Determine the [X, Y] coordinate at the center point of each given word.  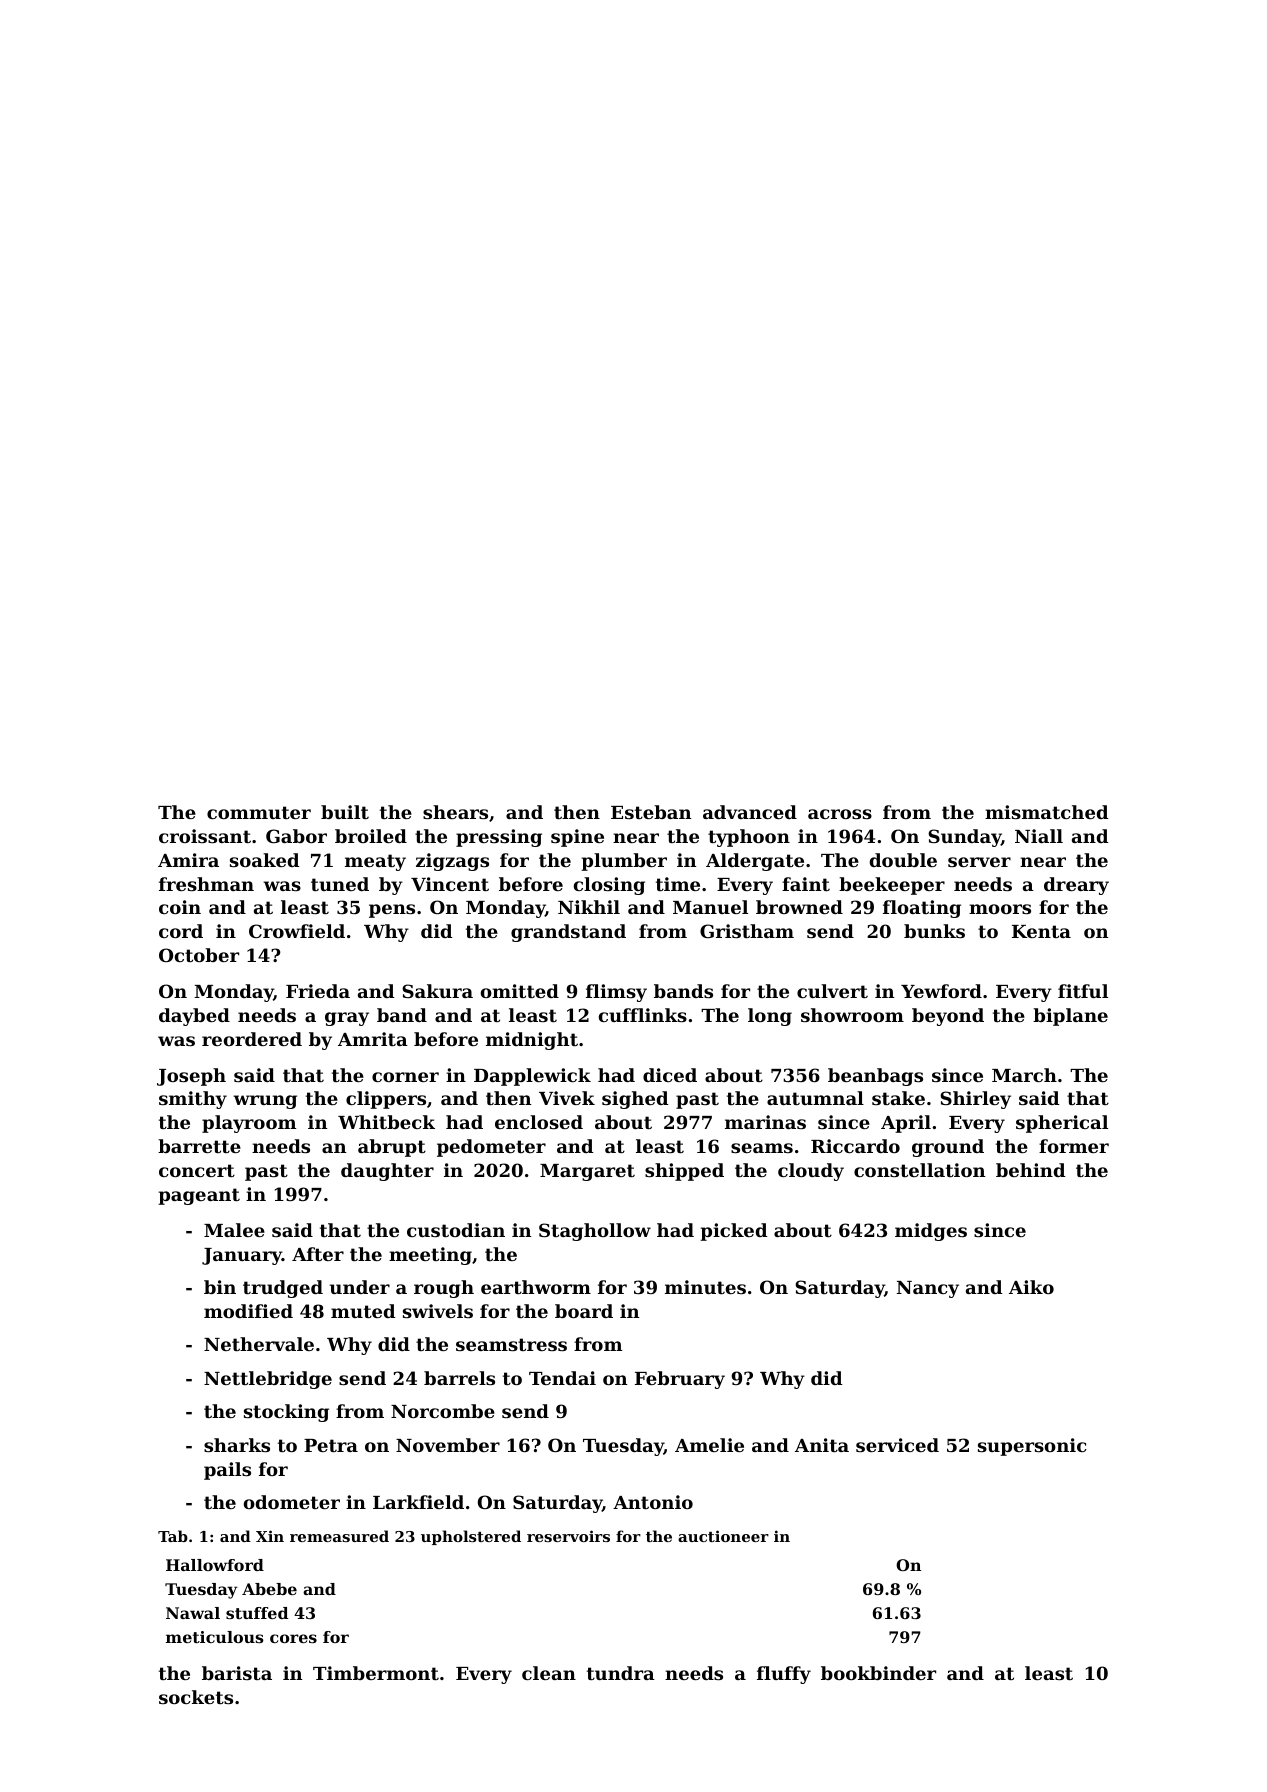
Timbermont [376, 1673]
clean [549, 1673]
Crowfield [297, 931]
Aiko [1031, 1287]
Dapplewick [532, 1077]
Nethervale [259, 1344]
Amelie [709, 1445]
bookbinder [878, 1673]
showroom [852, 1015]
